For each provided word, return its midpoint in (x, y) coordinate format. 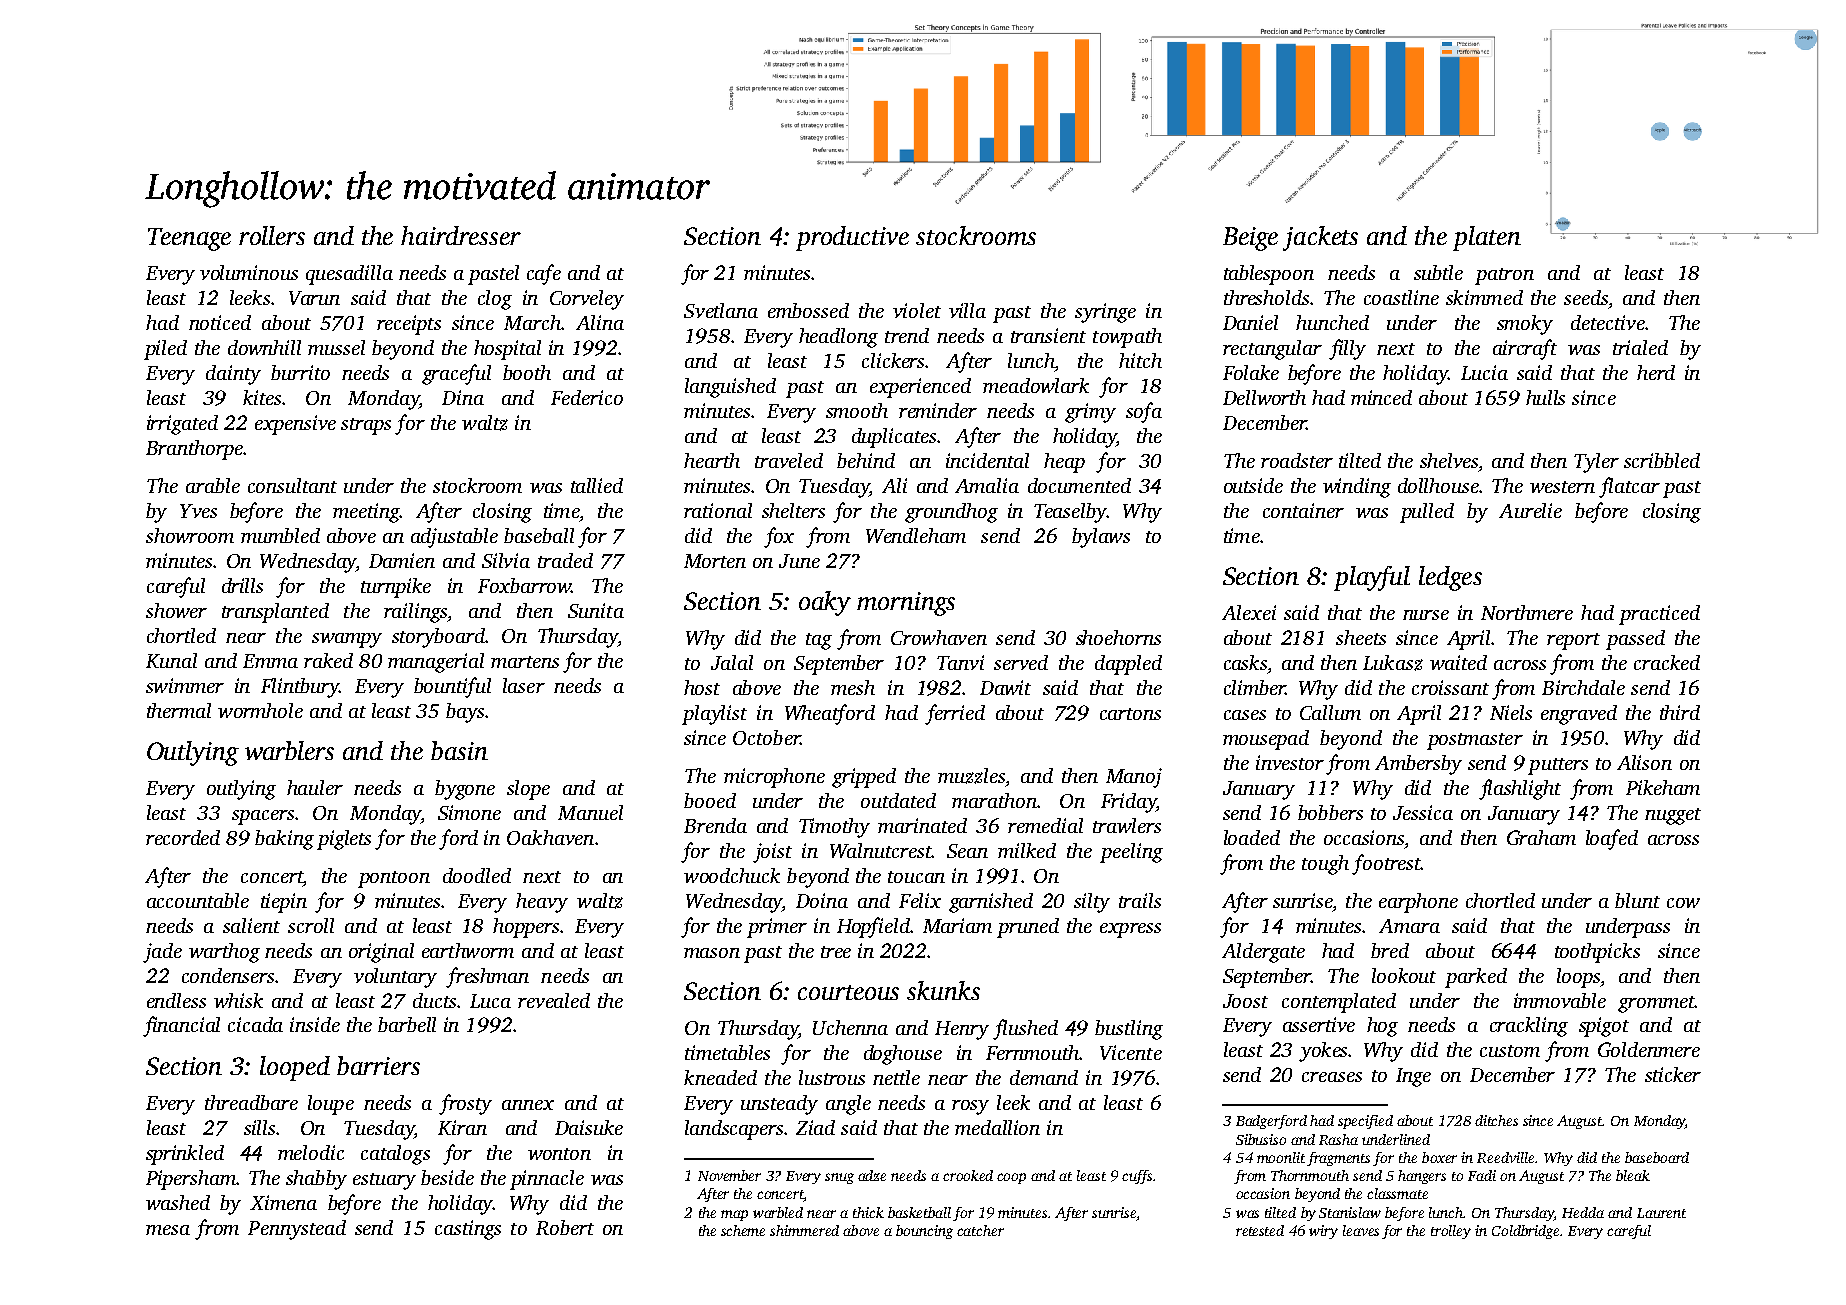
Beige (1250, 239)
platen (1487, 238)
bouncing (924, 1232)
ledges (1450, 578)
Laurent (1661, 1213)
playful (1372, 578)
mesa (168, 1230)
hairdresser (461, 235)
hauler (315, 787)
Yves (198, 511)
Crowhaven (939, 637)
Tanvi (960, 662)
